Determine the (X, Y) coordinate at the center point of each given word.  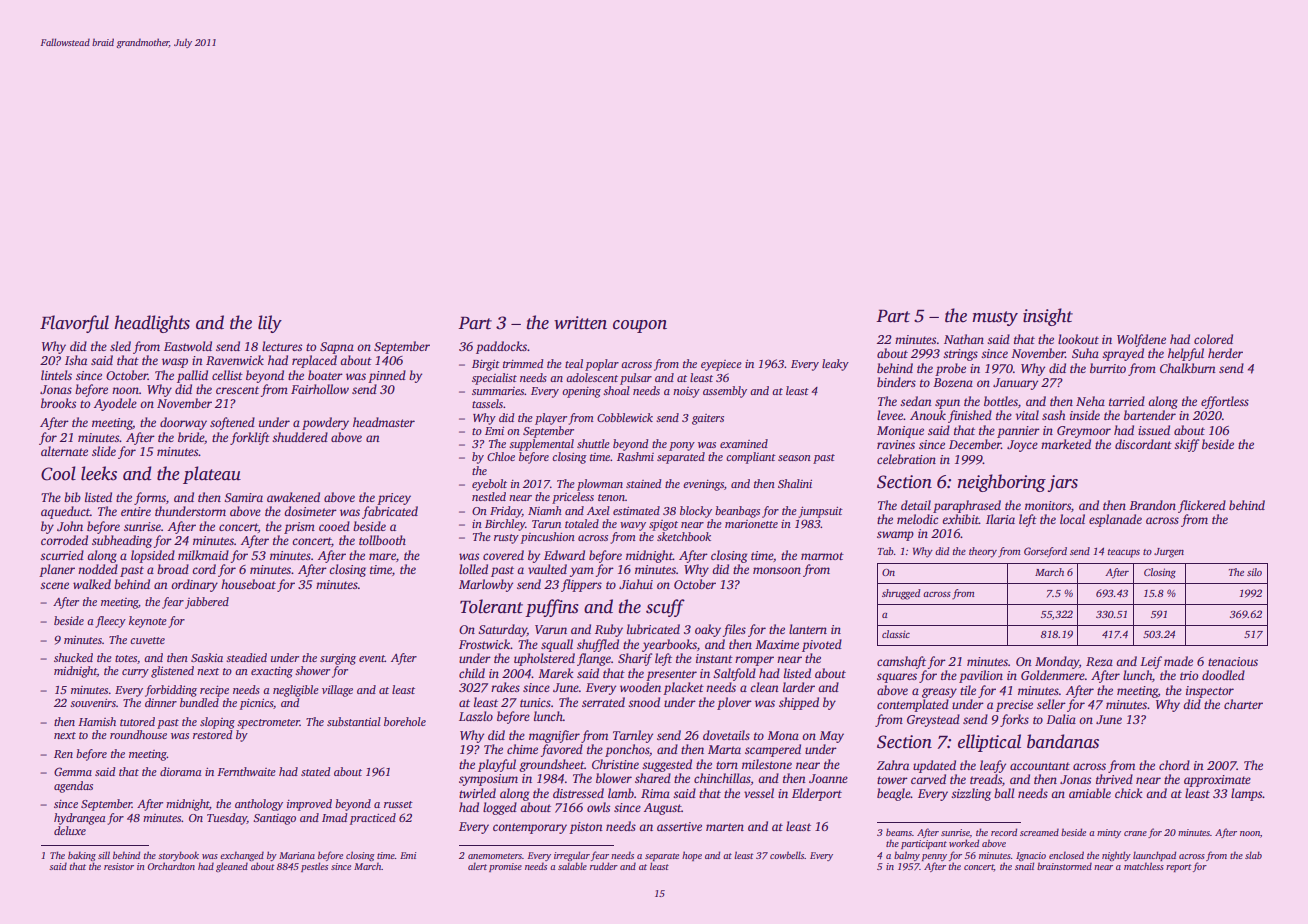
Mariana (297, 855)
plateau (212, 475)
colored (1213, 339)
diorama (181, 771)
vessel (759, 793)
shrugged (901, 594)
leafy (993, 766)
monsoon (777, 570)
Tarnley (633, 736)
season (794, 458)
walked (92, 584)
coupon (640, 326)
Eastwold (188, 346)
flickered (1202, 506)
